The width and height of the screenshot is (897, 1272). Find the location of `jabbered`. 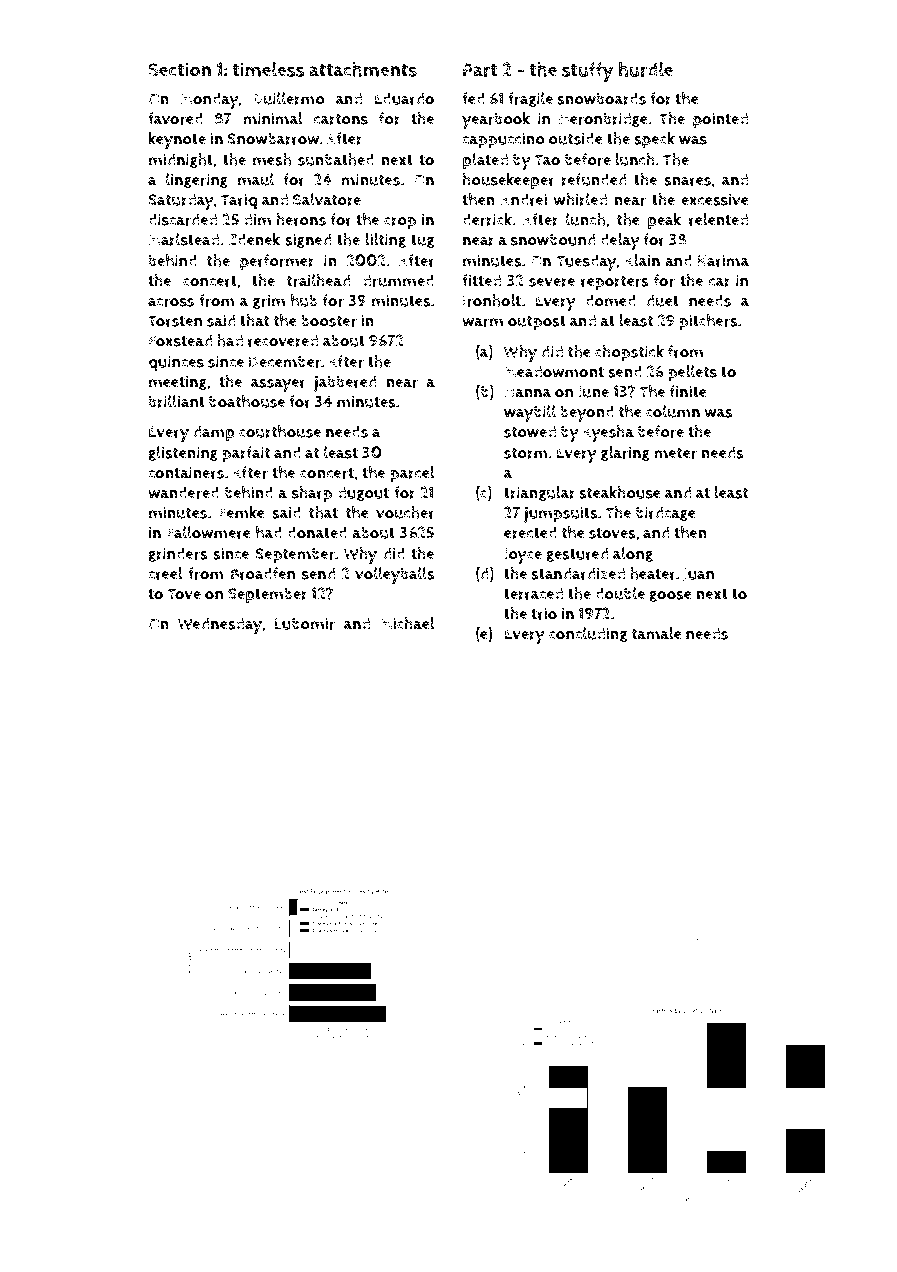

jabbered is located at coordinates (345, 383).
